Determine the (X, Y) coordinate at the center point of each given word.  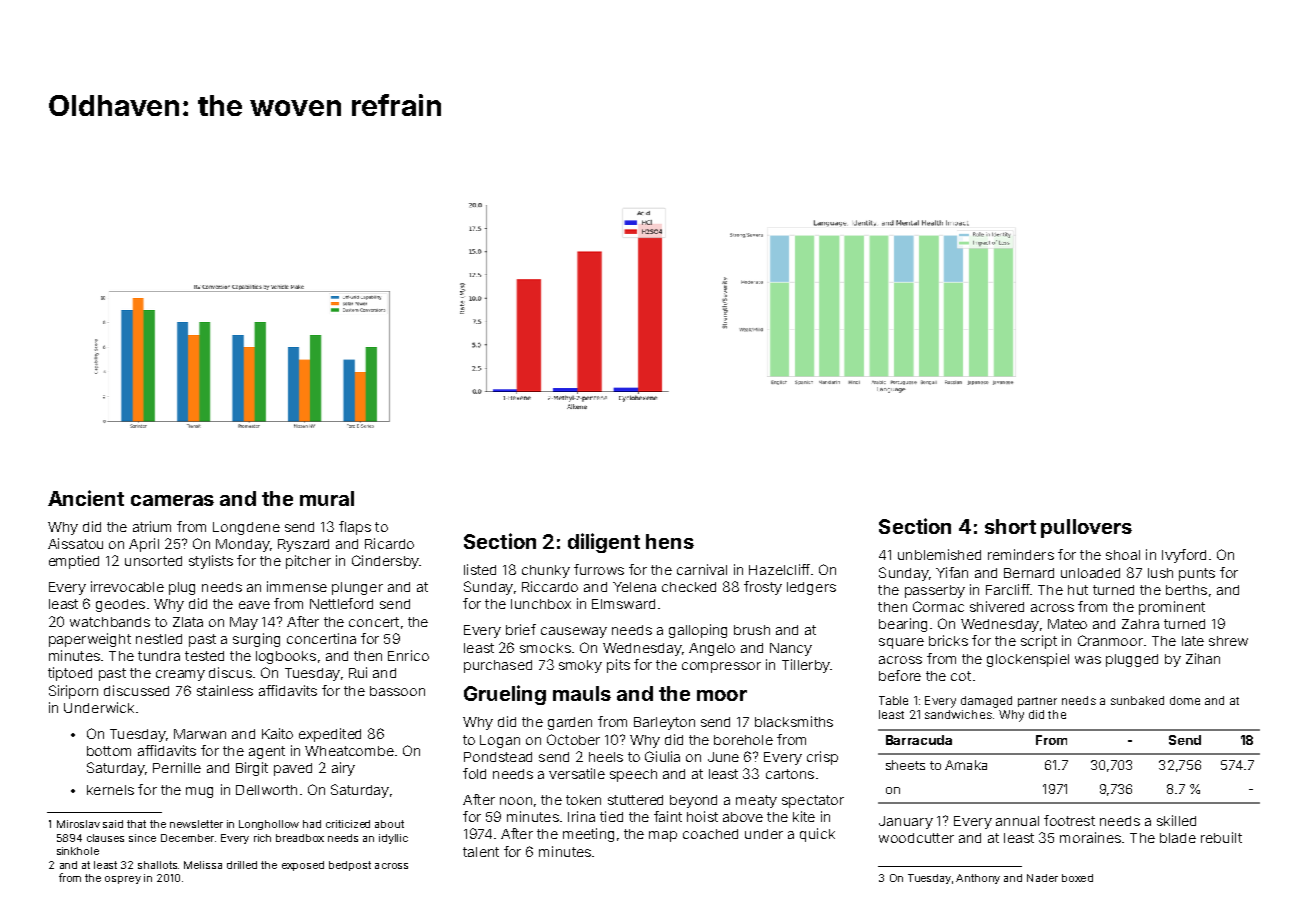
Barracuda (919, 740)
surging (256, 640)
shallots (157, 865)
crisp (822, 758)
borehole (743, 740)
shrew (1228, 641)
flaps (355, 528)
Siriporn (73, 692)
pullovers (1086, 528)
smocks (545, 648)
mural (327, 498)
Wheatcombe (349, 751)
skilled (1176, 820)
